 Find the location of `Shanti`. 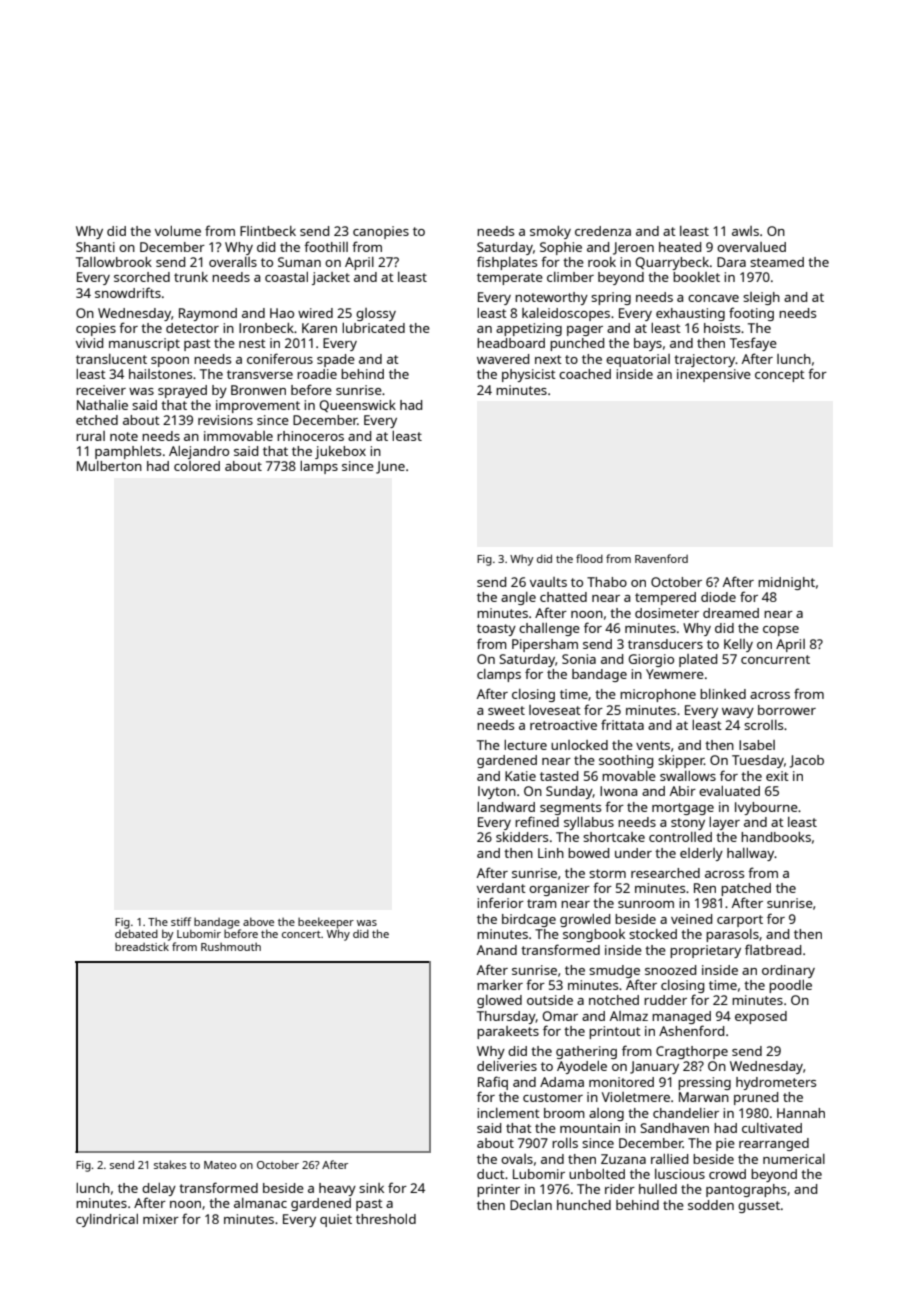

Shanti is located at coordinates (95, 247).
